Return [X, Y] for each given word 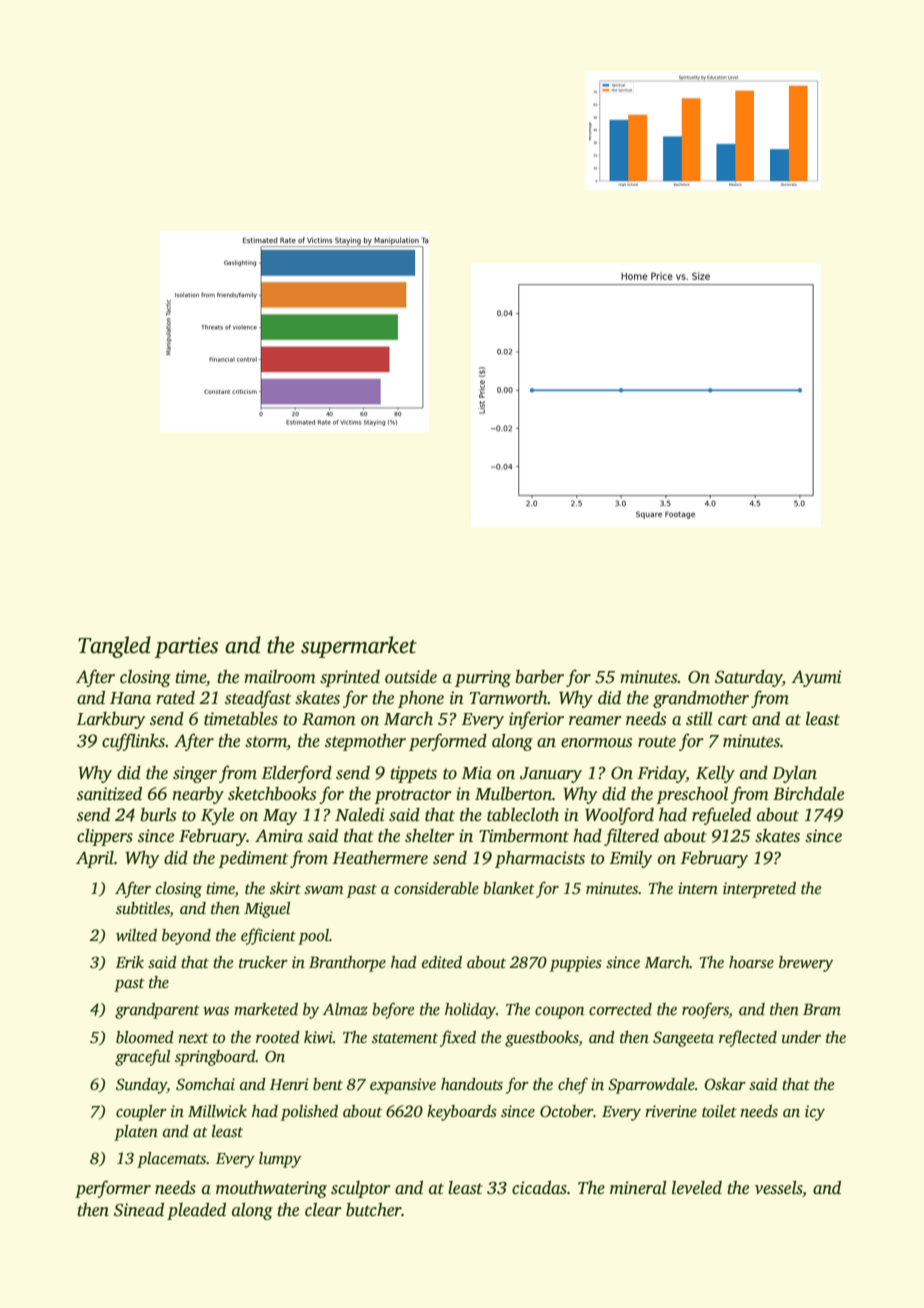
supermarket [359, 647]
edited [442, 962]
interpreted [759, 890]
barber [539, 677]
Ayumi [816, 678]
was [216, 1011]
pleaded [196, 1211]
